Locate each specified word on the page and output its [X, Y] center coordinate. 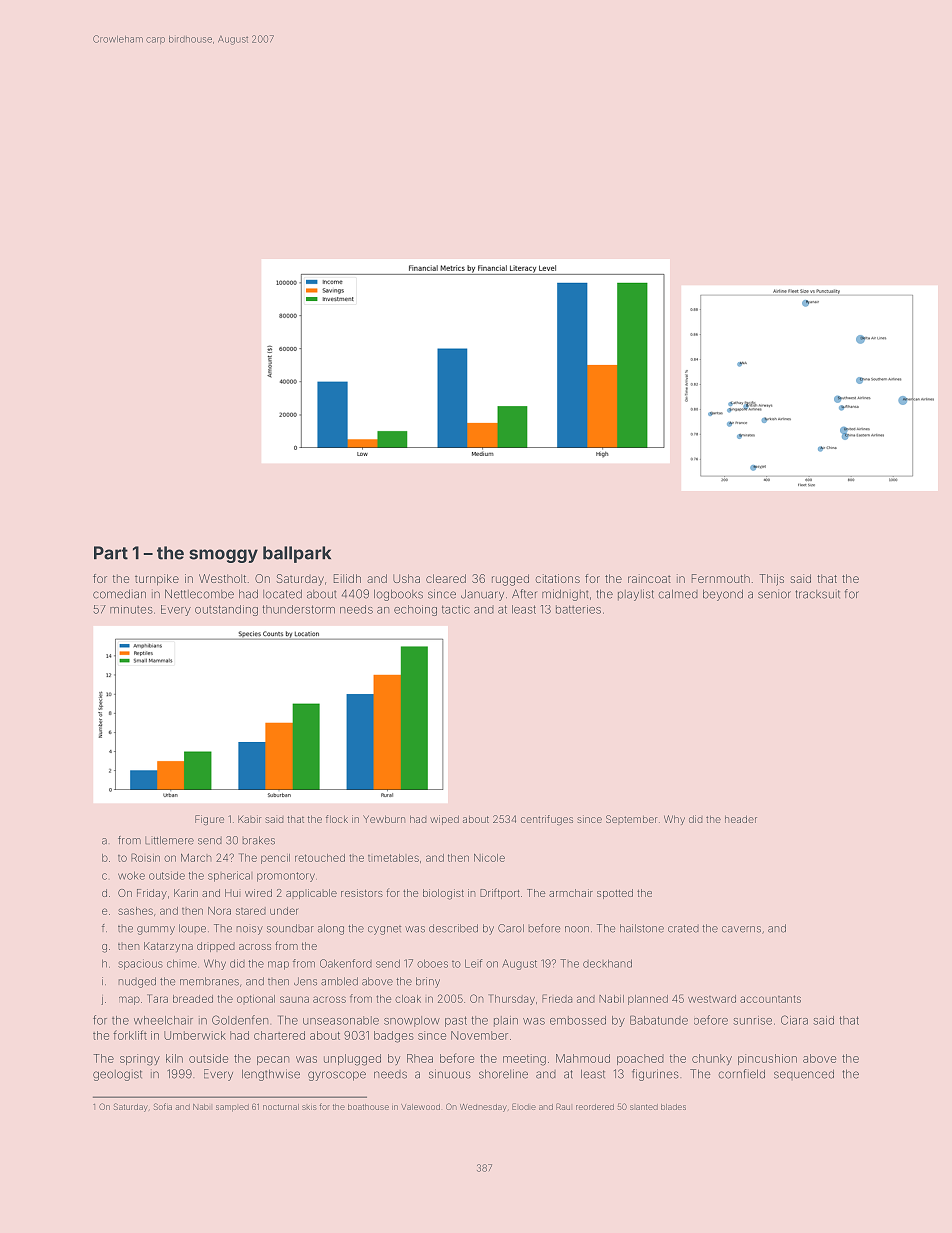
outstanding [226, 610]
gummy [156, 930]
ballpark [297, 554]
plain [506, 1021]
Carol [511, 928]
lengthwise [271, 1075]
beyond [723, 595]
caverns [741, 929]
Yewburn [384, 819]
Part [111, 553]
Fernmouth [721, 578]
